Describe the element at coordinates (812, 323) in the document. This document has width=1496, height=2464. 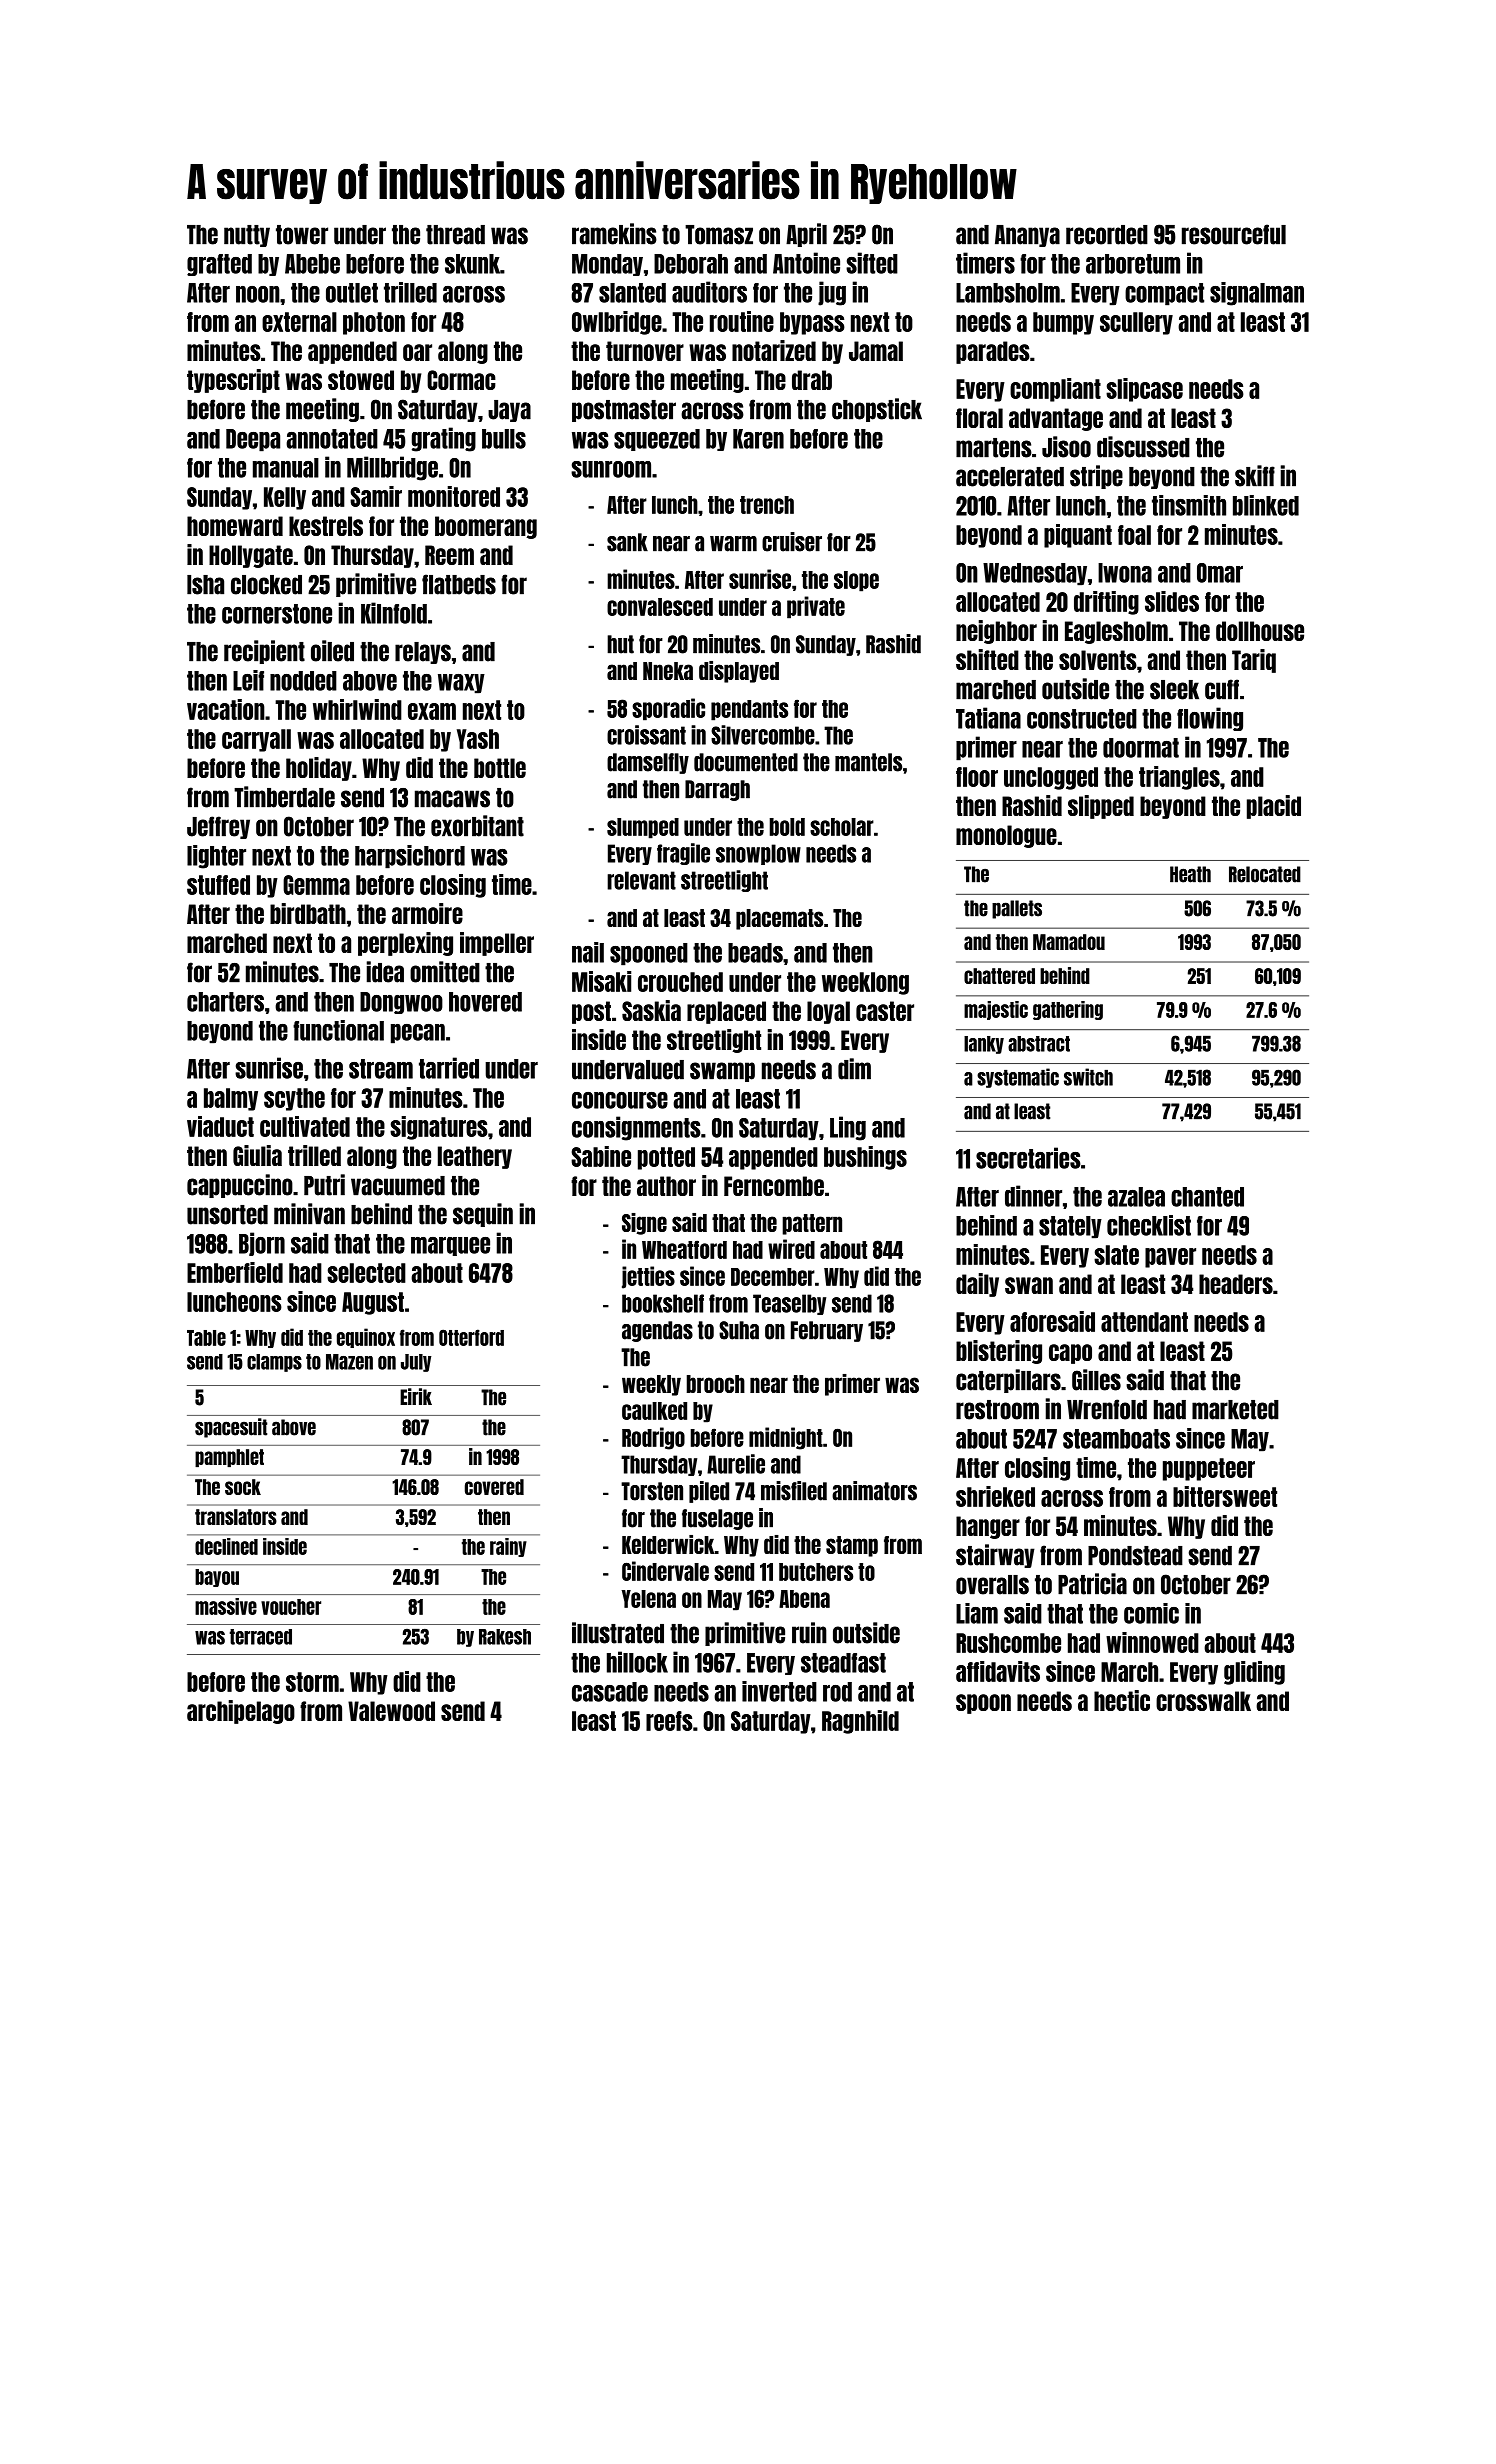
I see `bypass` at that location.
